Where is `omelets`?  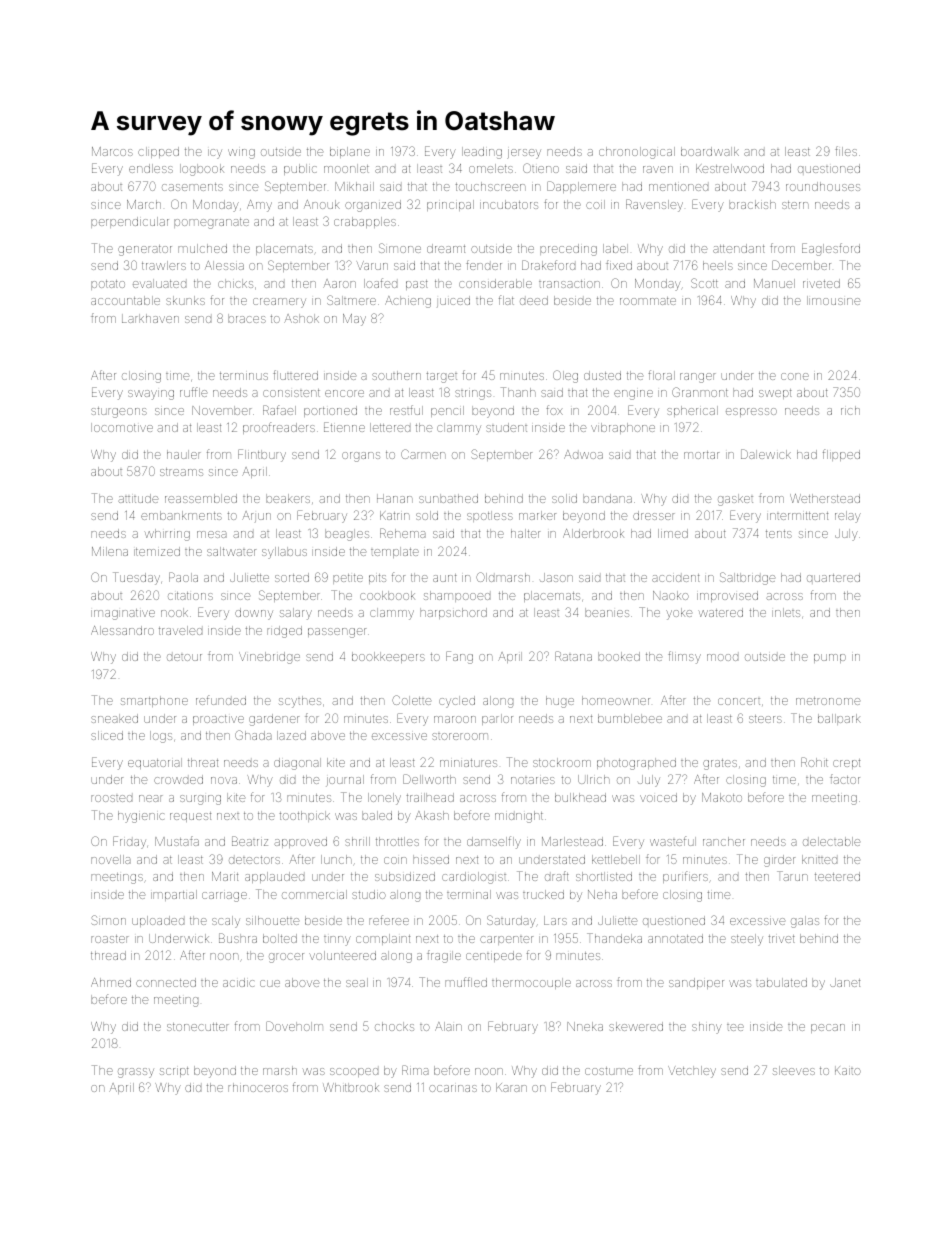
omelets is located at coordinates (491, 168).
